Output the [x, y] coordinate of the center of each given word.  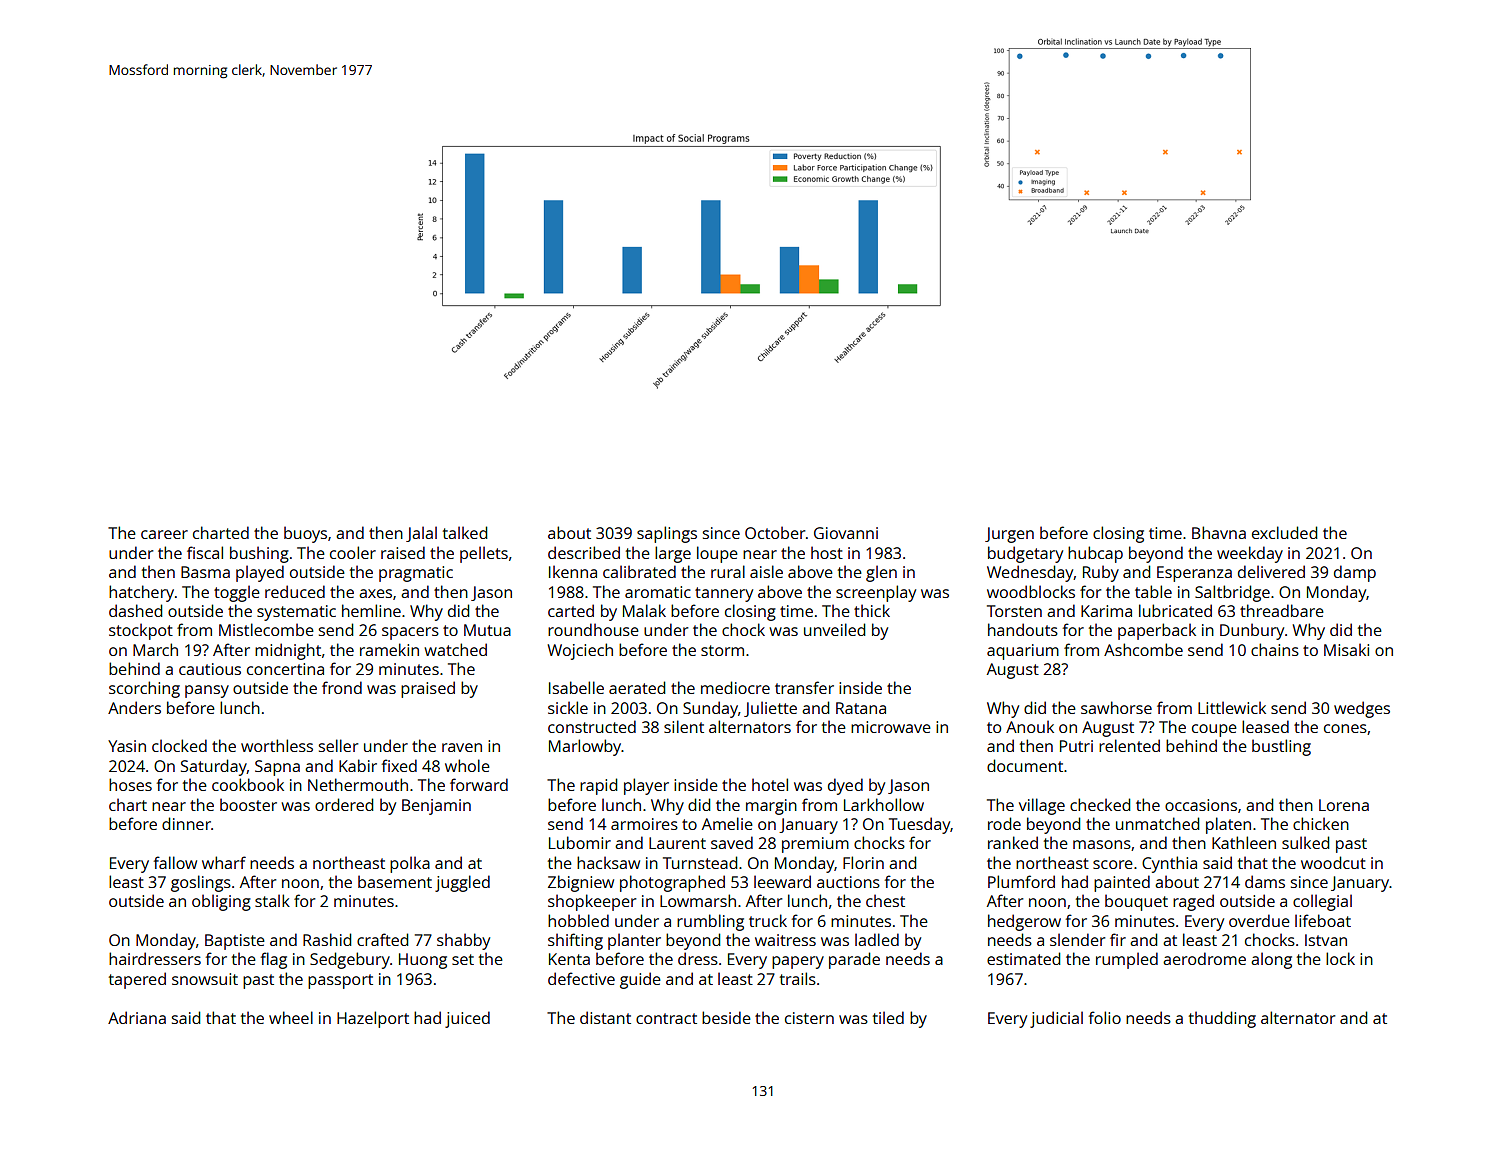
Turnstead [700, 862]
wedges [1362, 709]
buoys [305, 534]
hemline [371, 610]
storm [722, 650]
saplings [667, 534]
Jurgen [1009, 535]
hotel [770, 784]
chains [1275, 649]
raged [1193, 902]
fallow [175, 862]
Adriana [137, 1017]
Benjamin [436, 807]
